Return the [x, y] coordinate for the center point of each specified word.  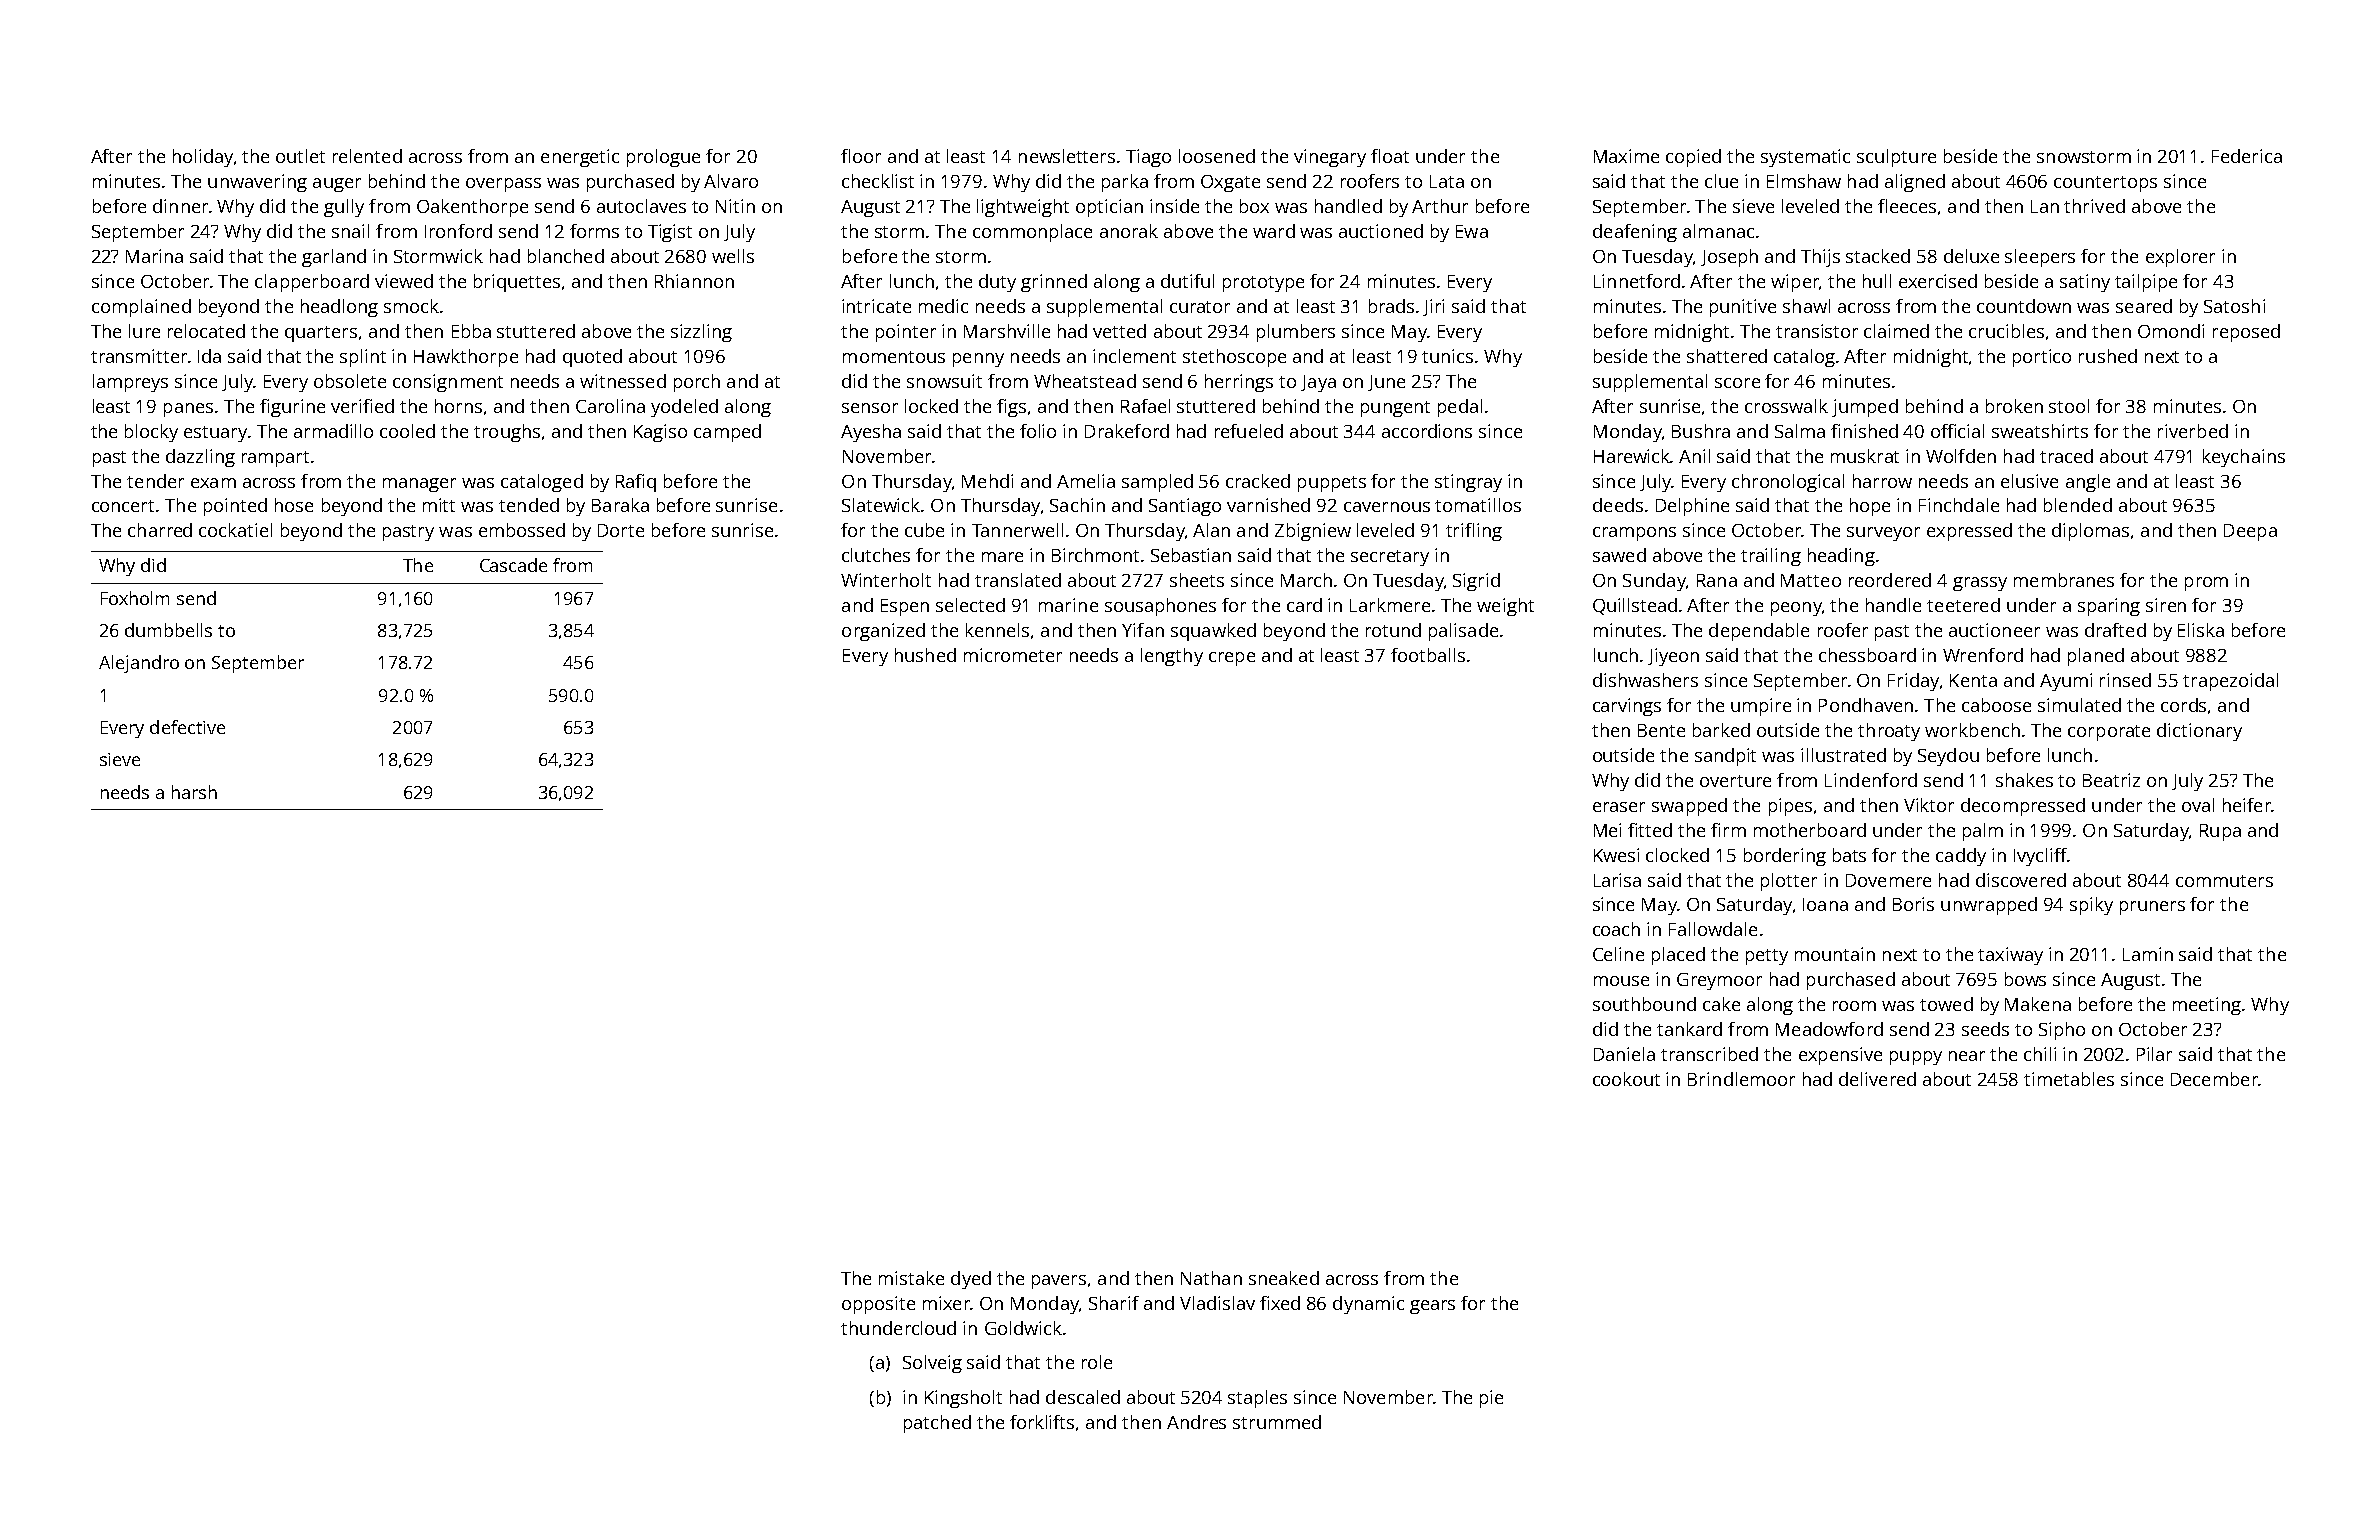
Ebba [471, 331]
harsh [194, 792]
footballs [1428, 655]
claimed [1896, 331]
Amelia [1086, 481]
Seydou [1948, 757]
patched [937, 1424]
